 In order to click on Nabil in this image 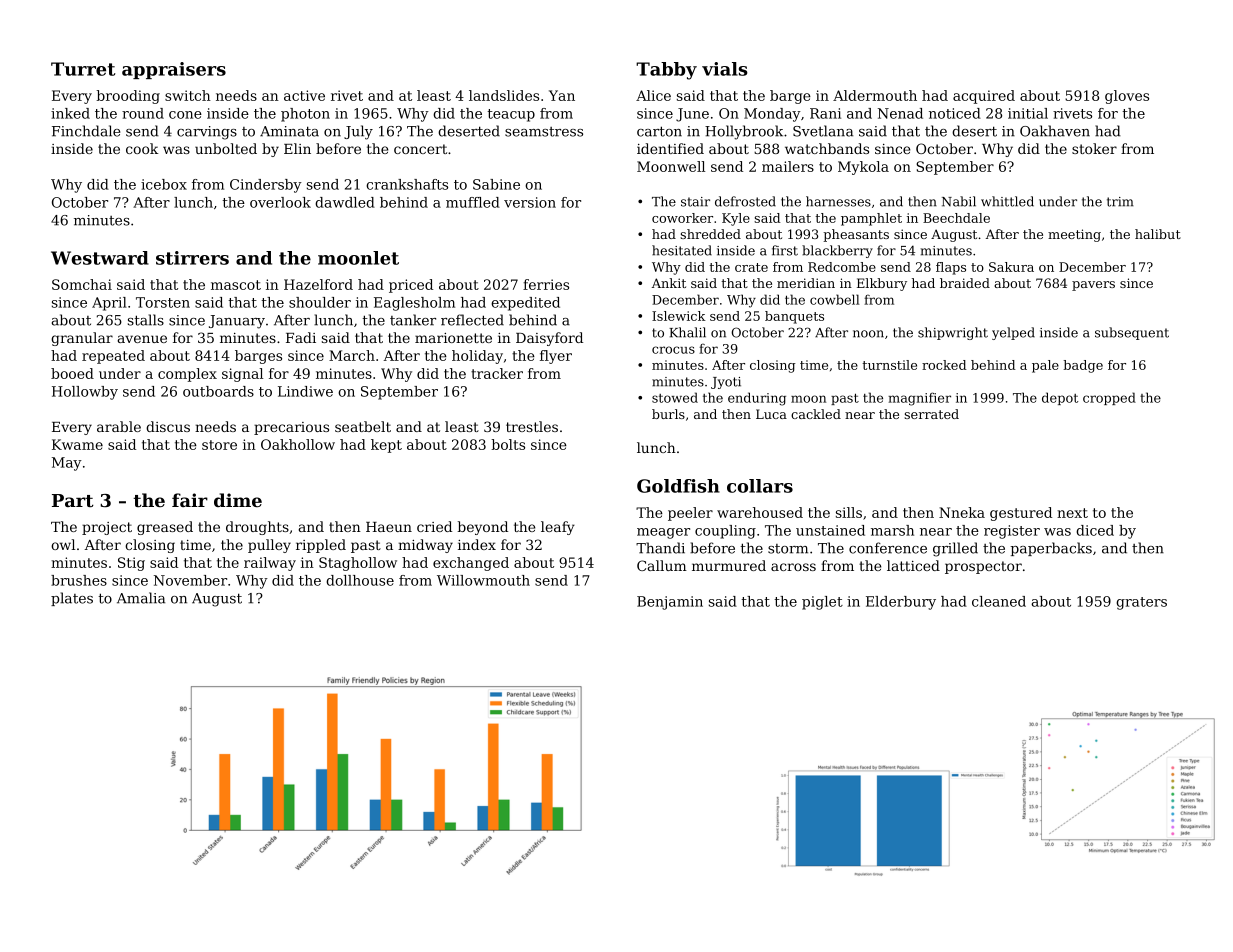, I will do `click(959, 201)`.
